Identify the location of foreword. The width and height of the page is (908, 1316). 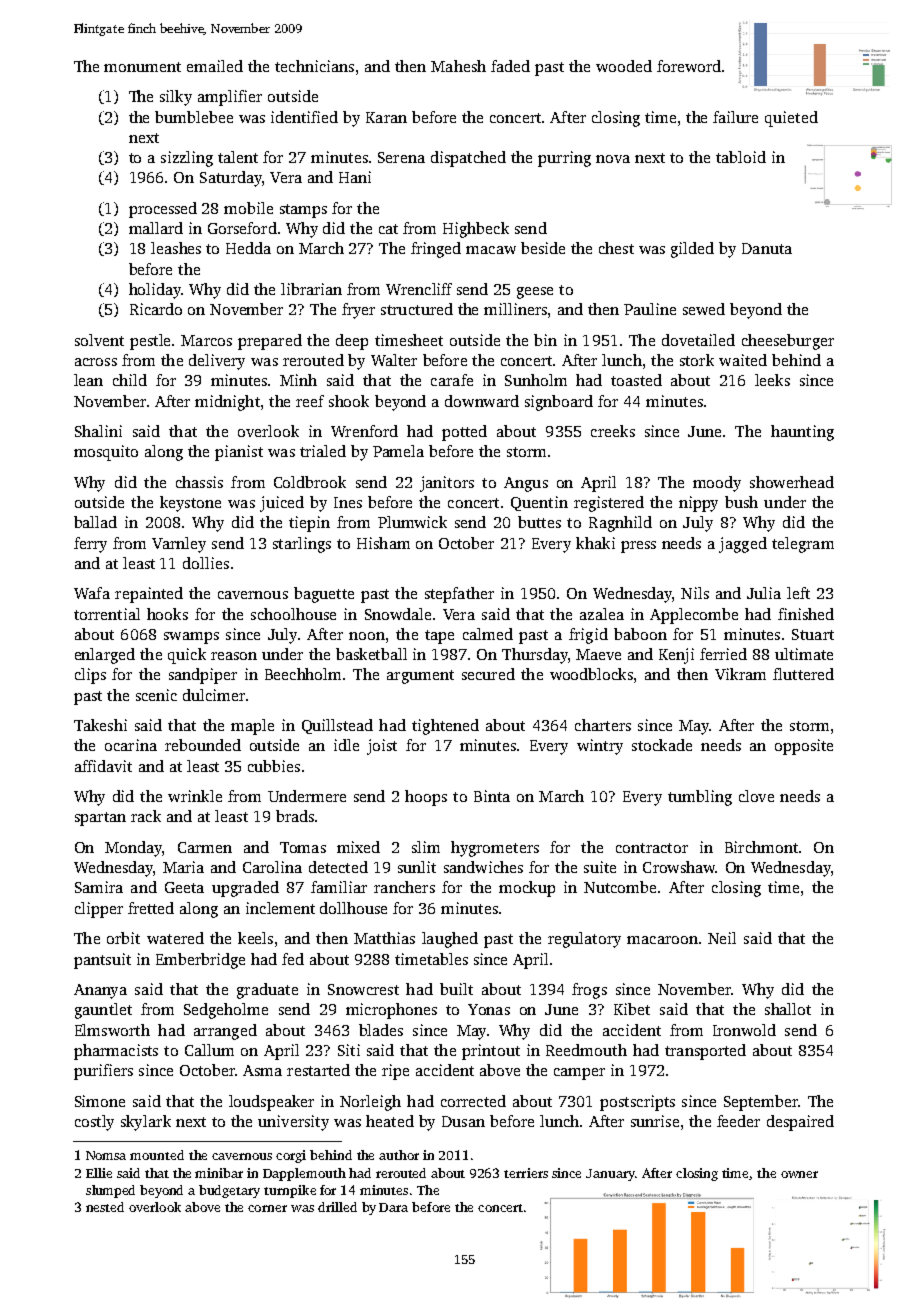
(689, 66).
